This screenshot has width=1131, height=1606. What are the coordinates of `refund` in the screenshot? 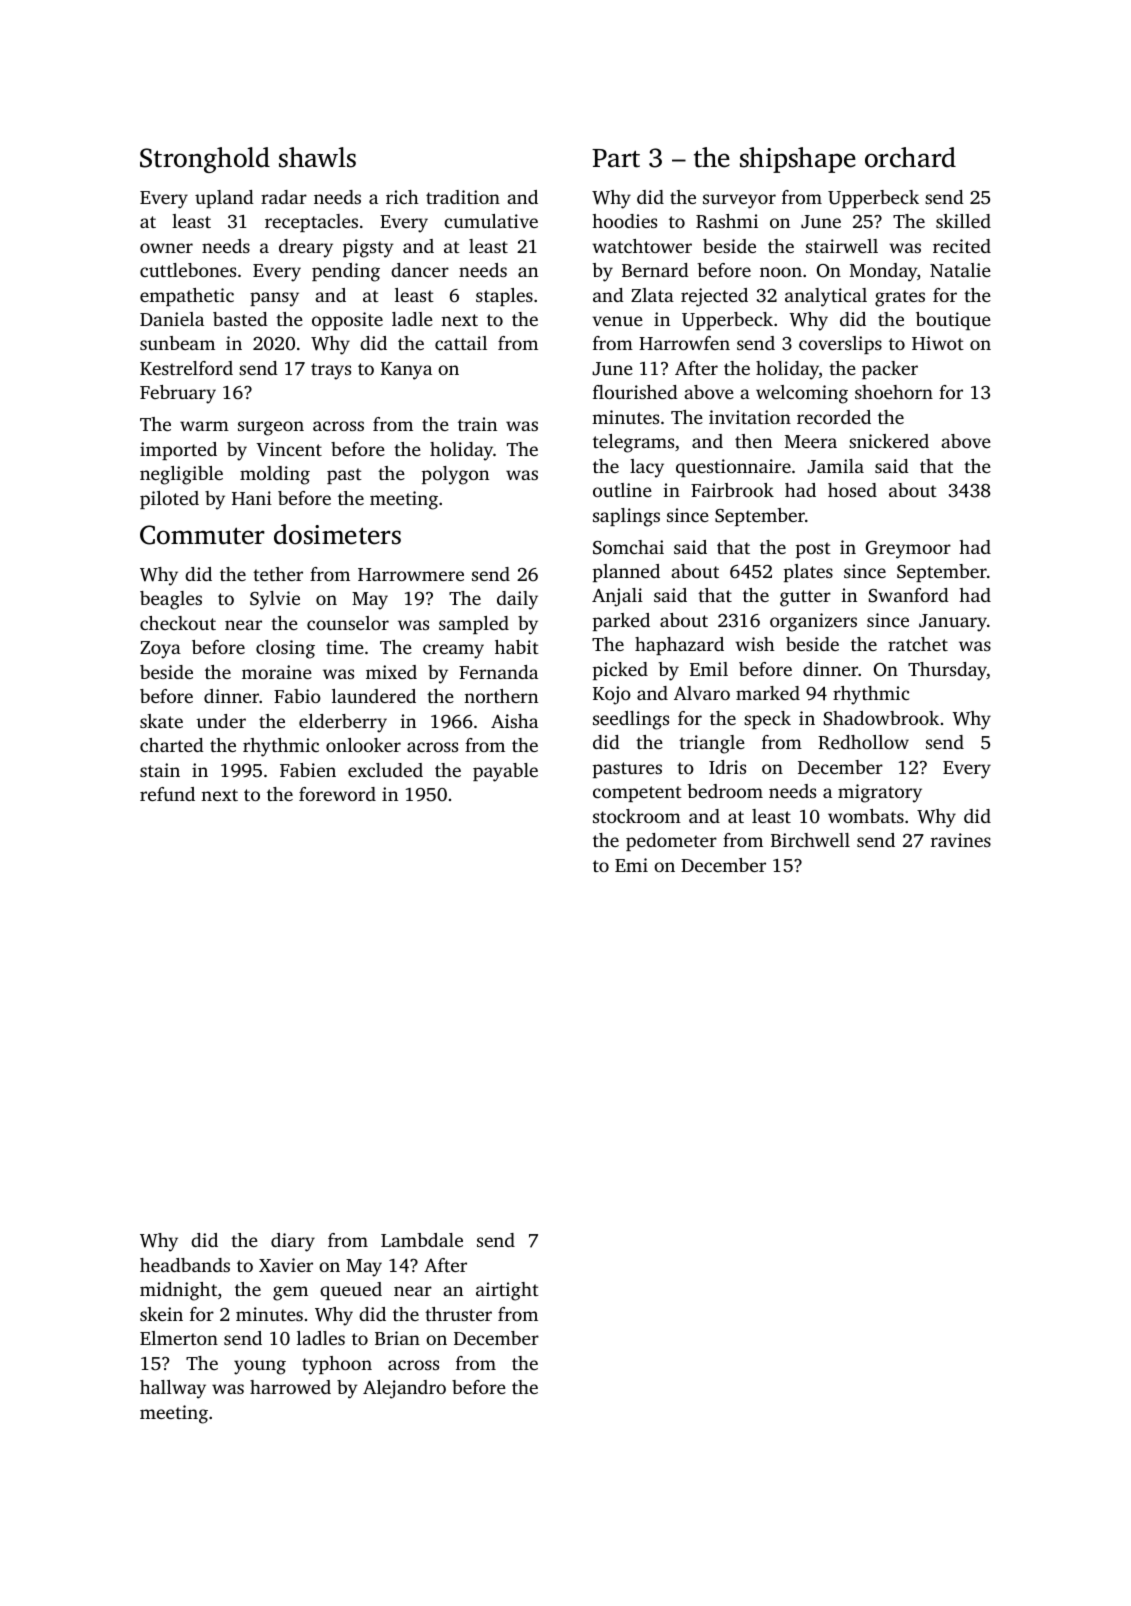 It's located at (167, 794).
